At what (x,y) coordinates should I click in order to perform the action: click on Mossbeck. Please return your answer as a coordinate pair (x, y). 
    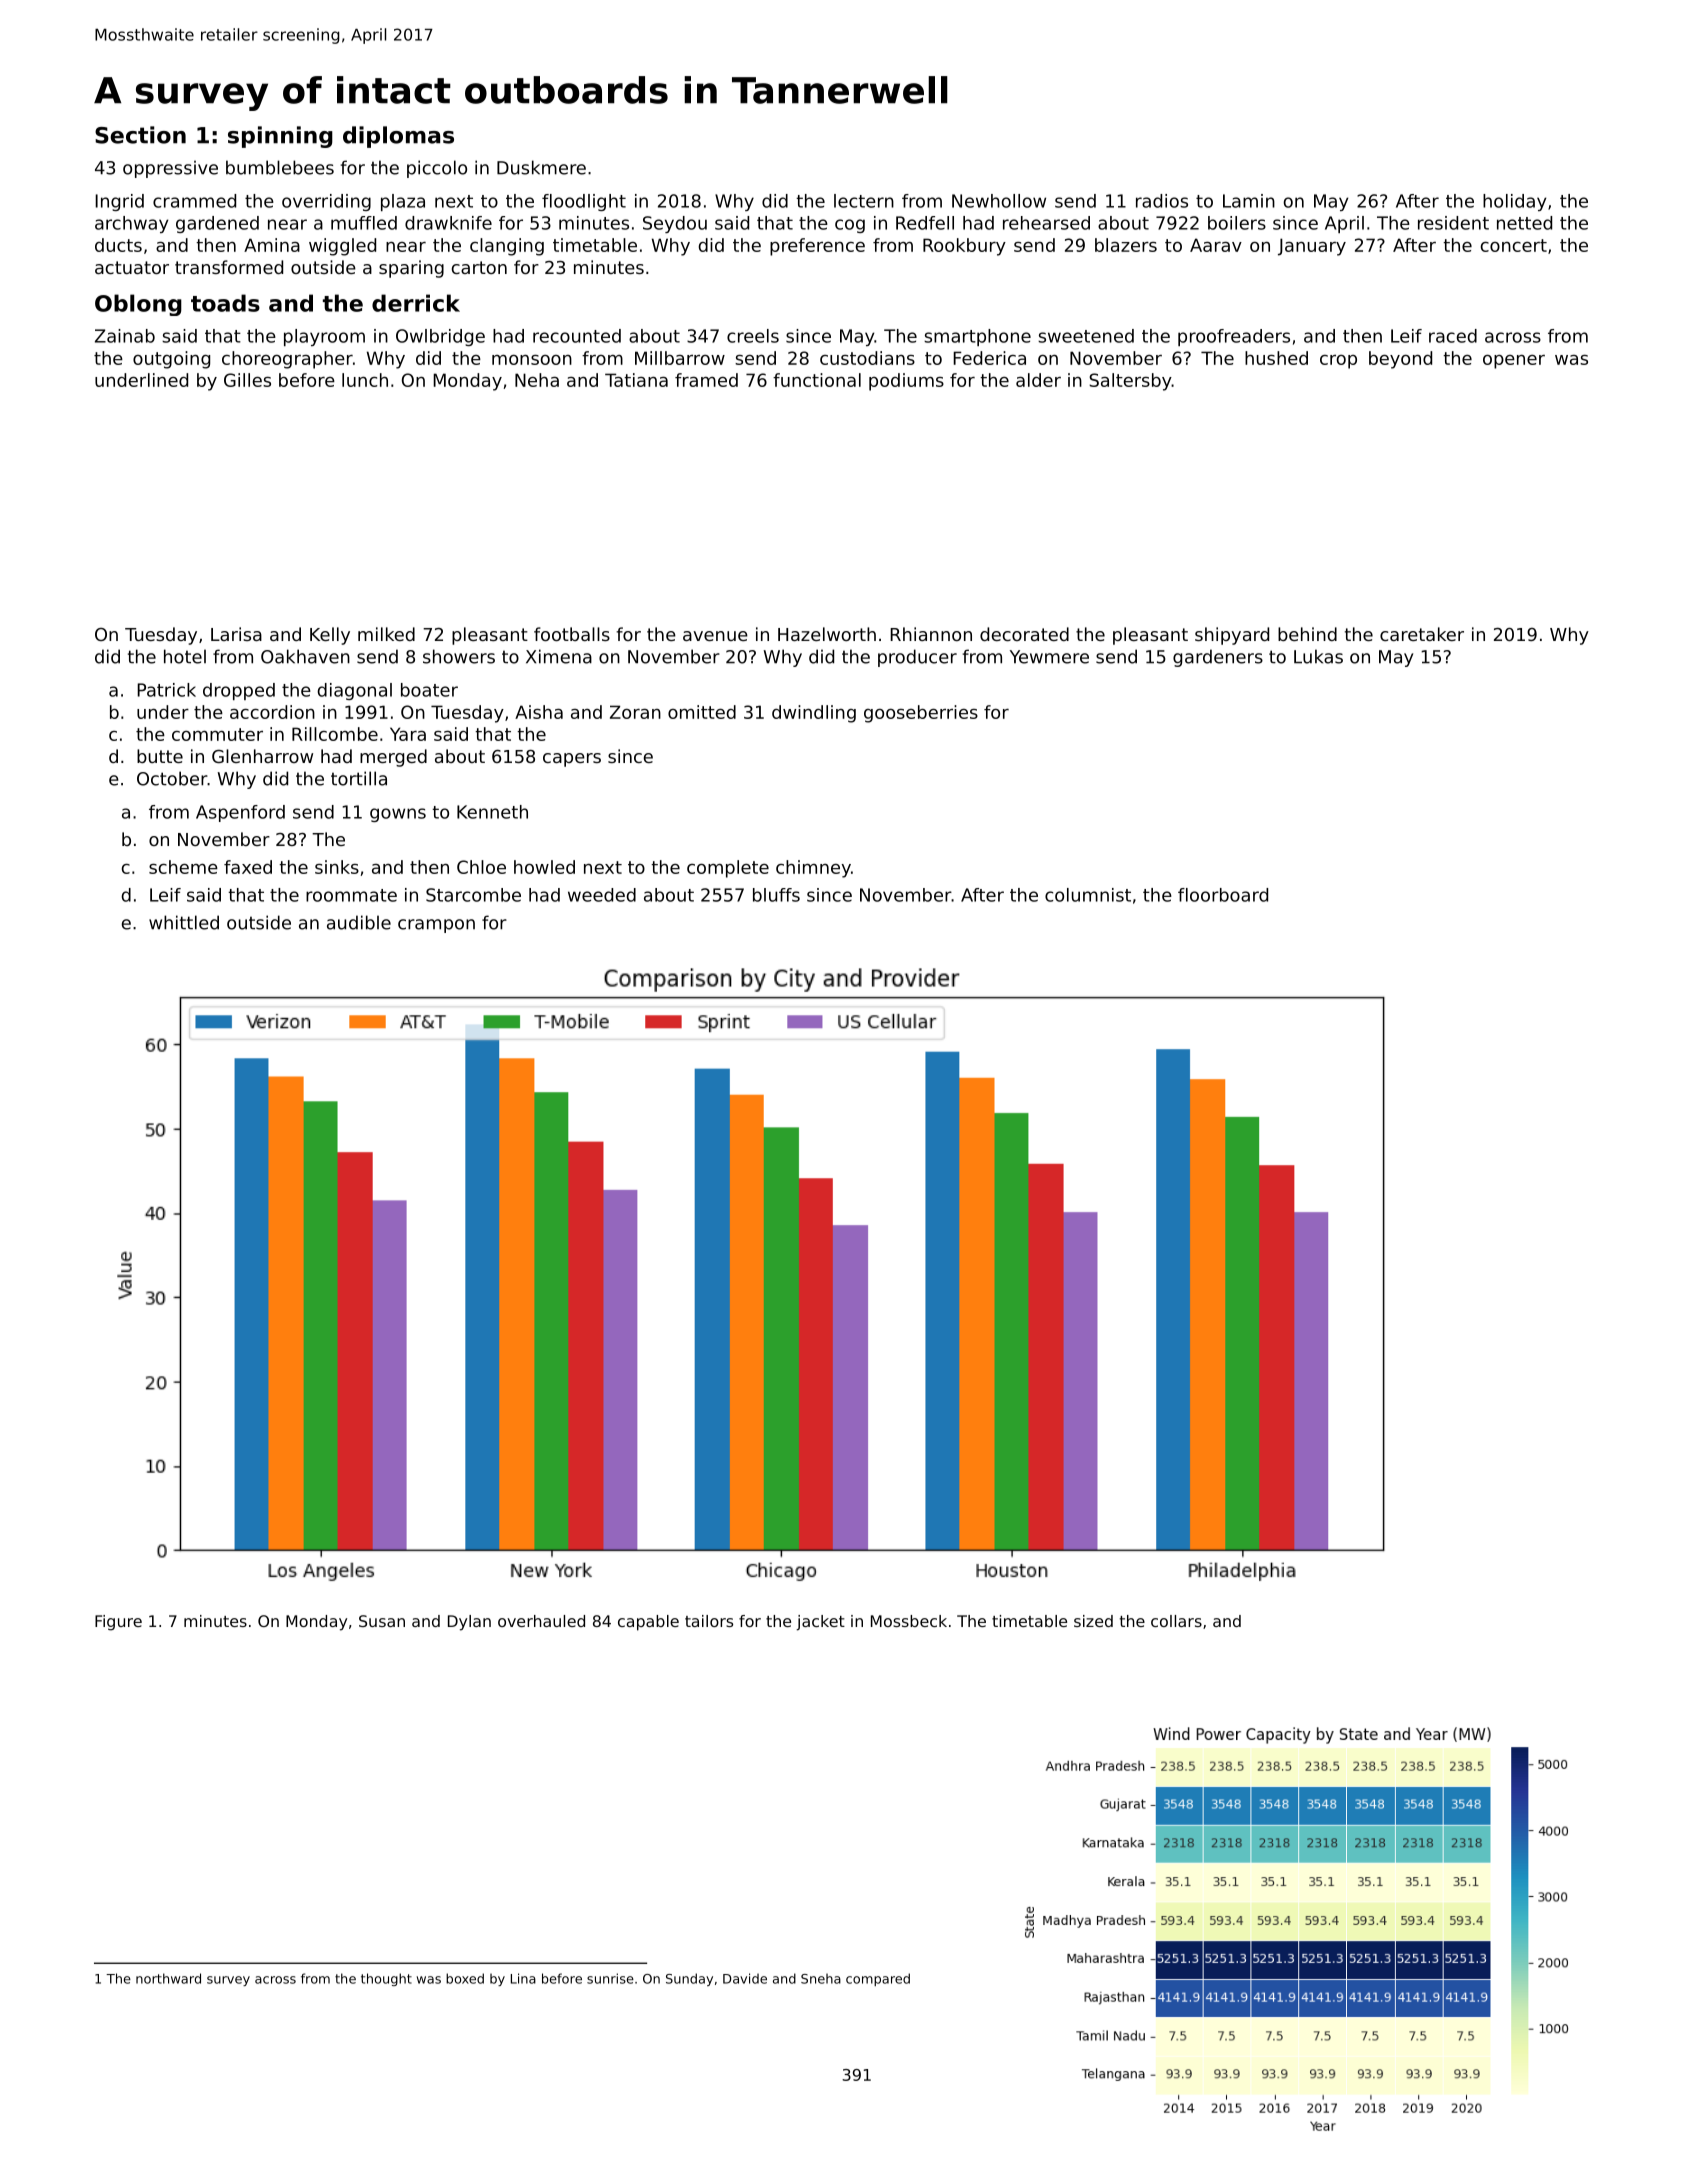
    Looking at the image, I should click on (909, 1621).
